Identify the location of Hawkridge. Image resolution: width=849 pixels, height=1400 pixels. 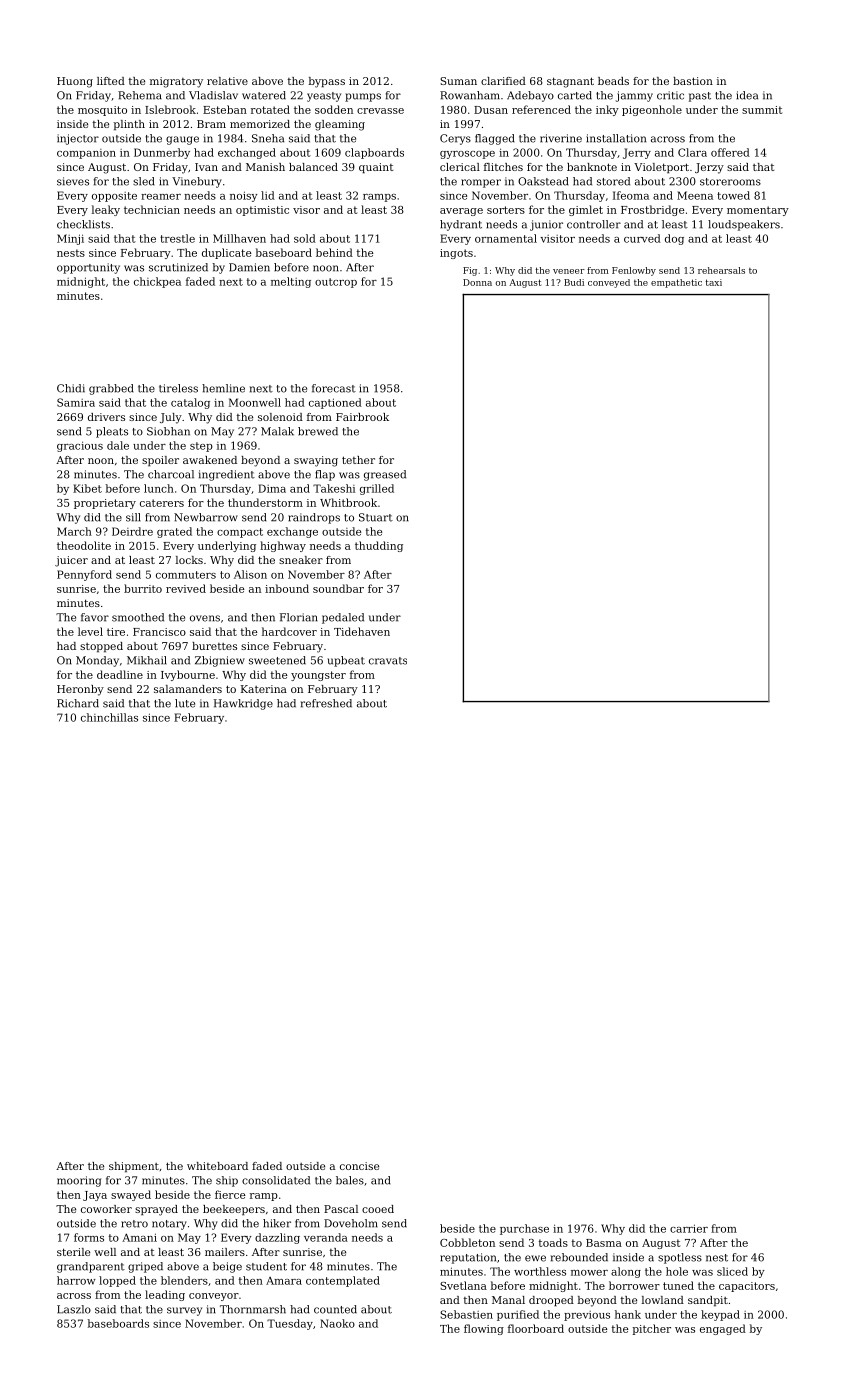
(243, 704).
